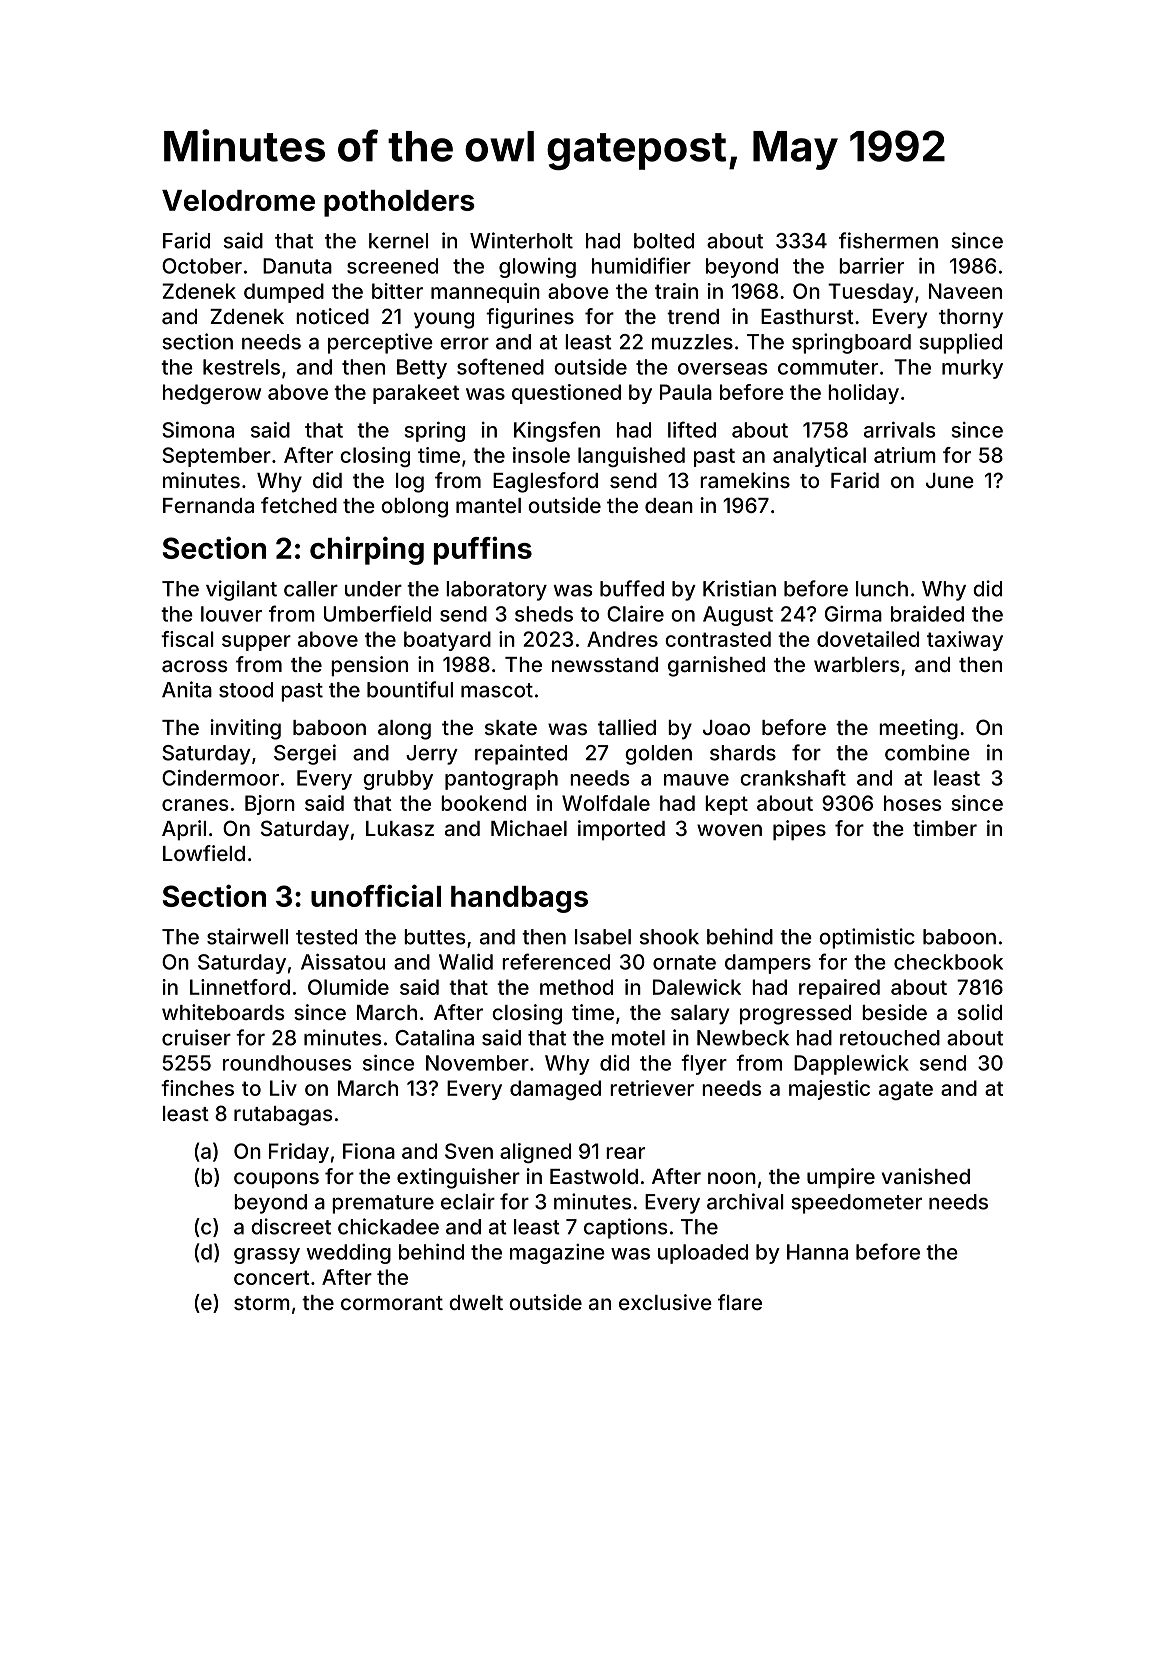 This screenshot has width=1165, height=1654. What do you see at coordinates (867, 938) in the screenshot?
I see `optimistic` at bounding box center [867, 938].
